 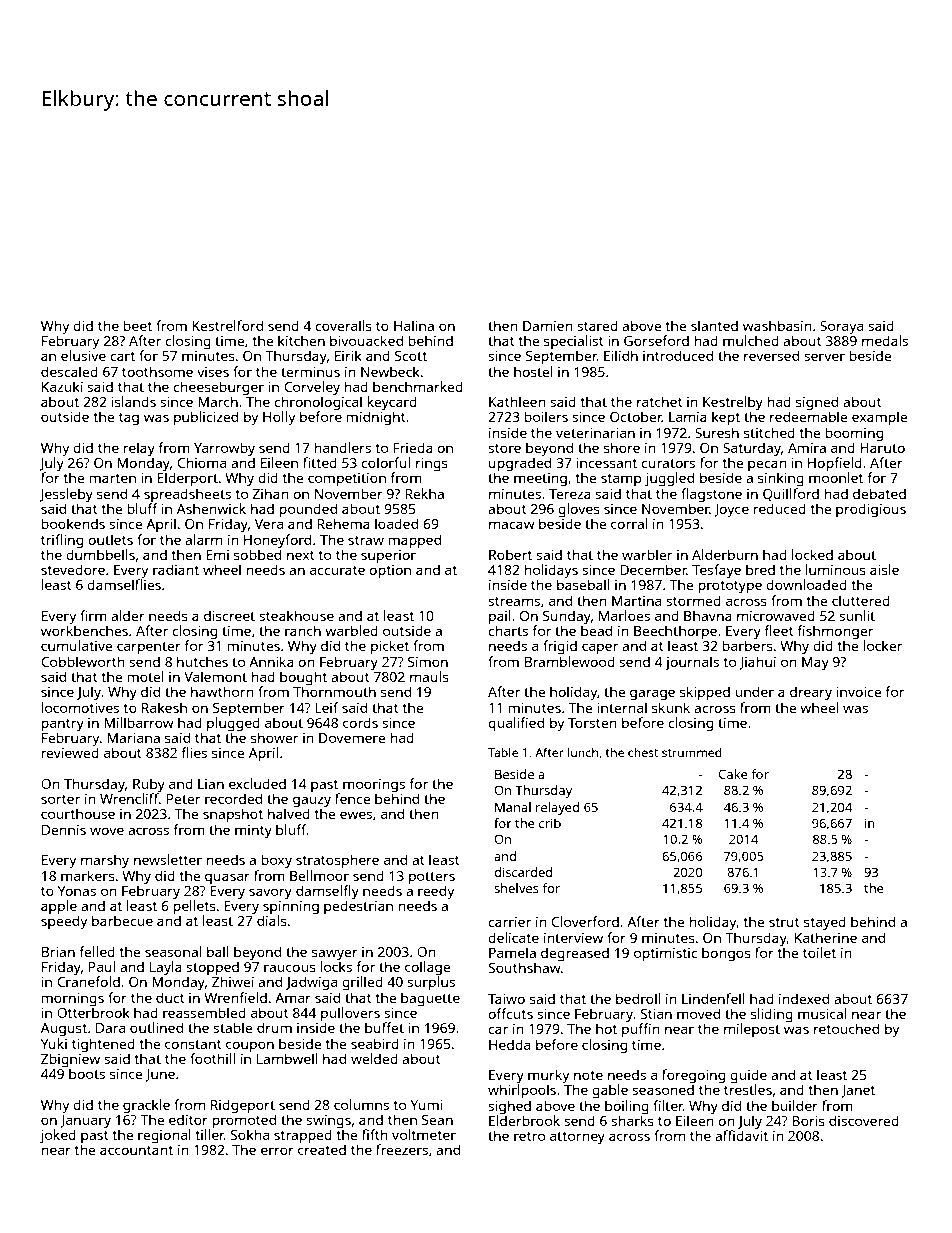 I want to click on freezers, so click(x=402, y=1149).
